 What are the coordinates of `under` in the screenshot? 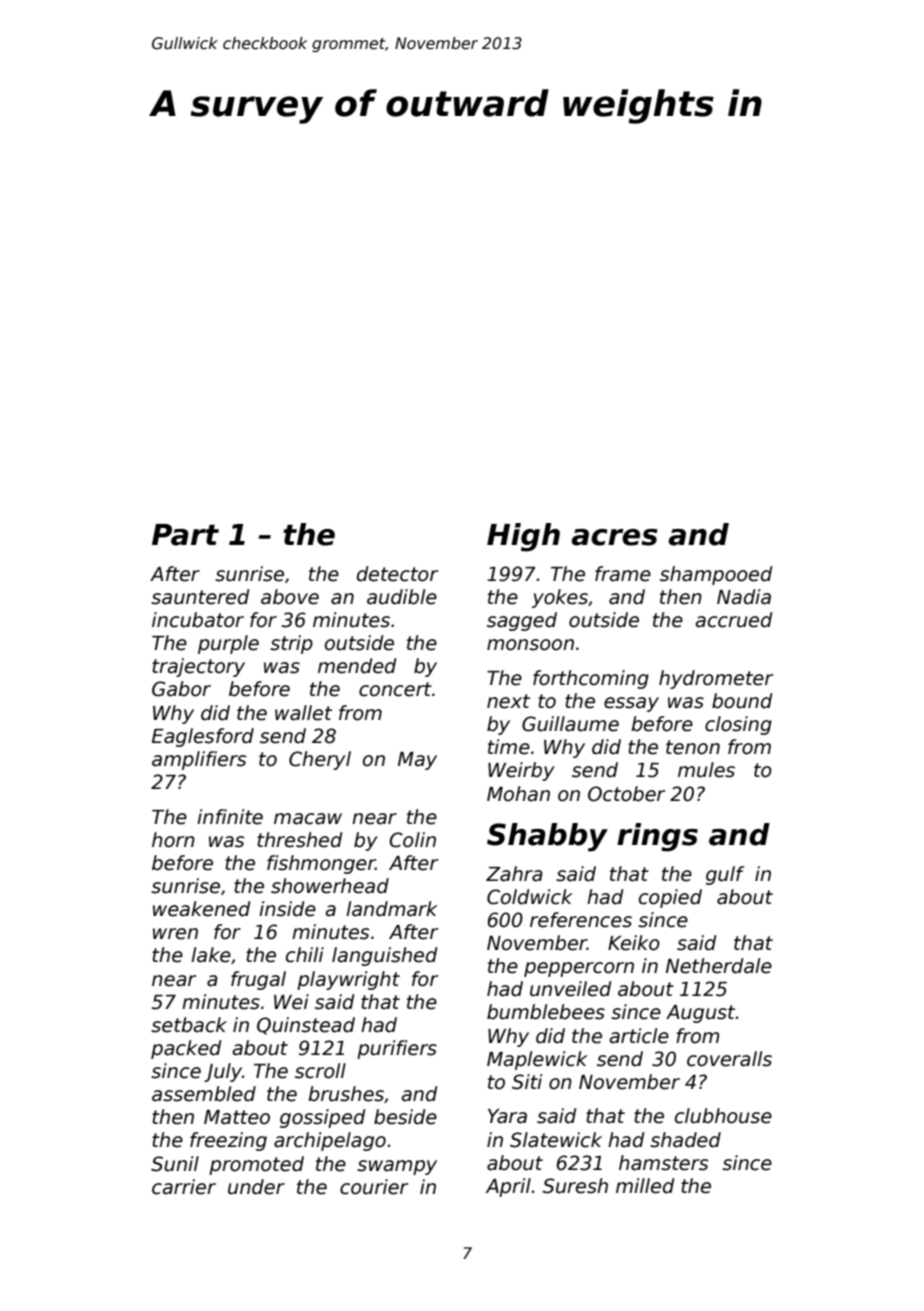 It's located at (256, 1187).
